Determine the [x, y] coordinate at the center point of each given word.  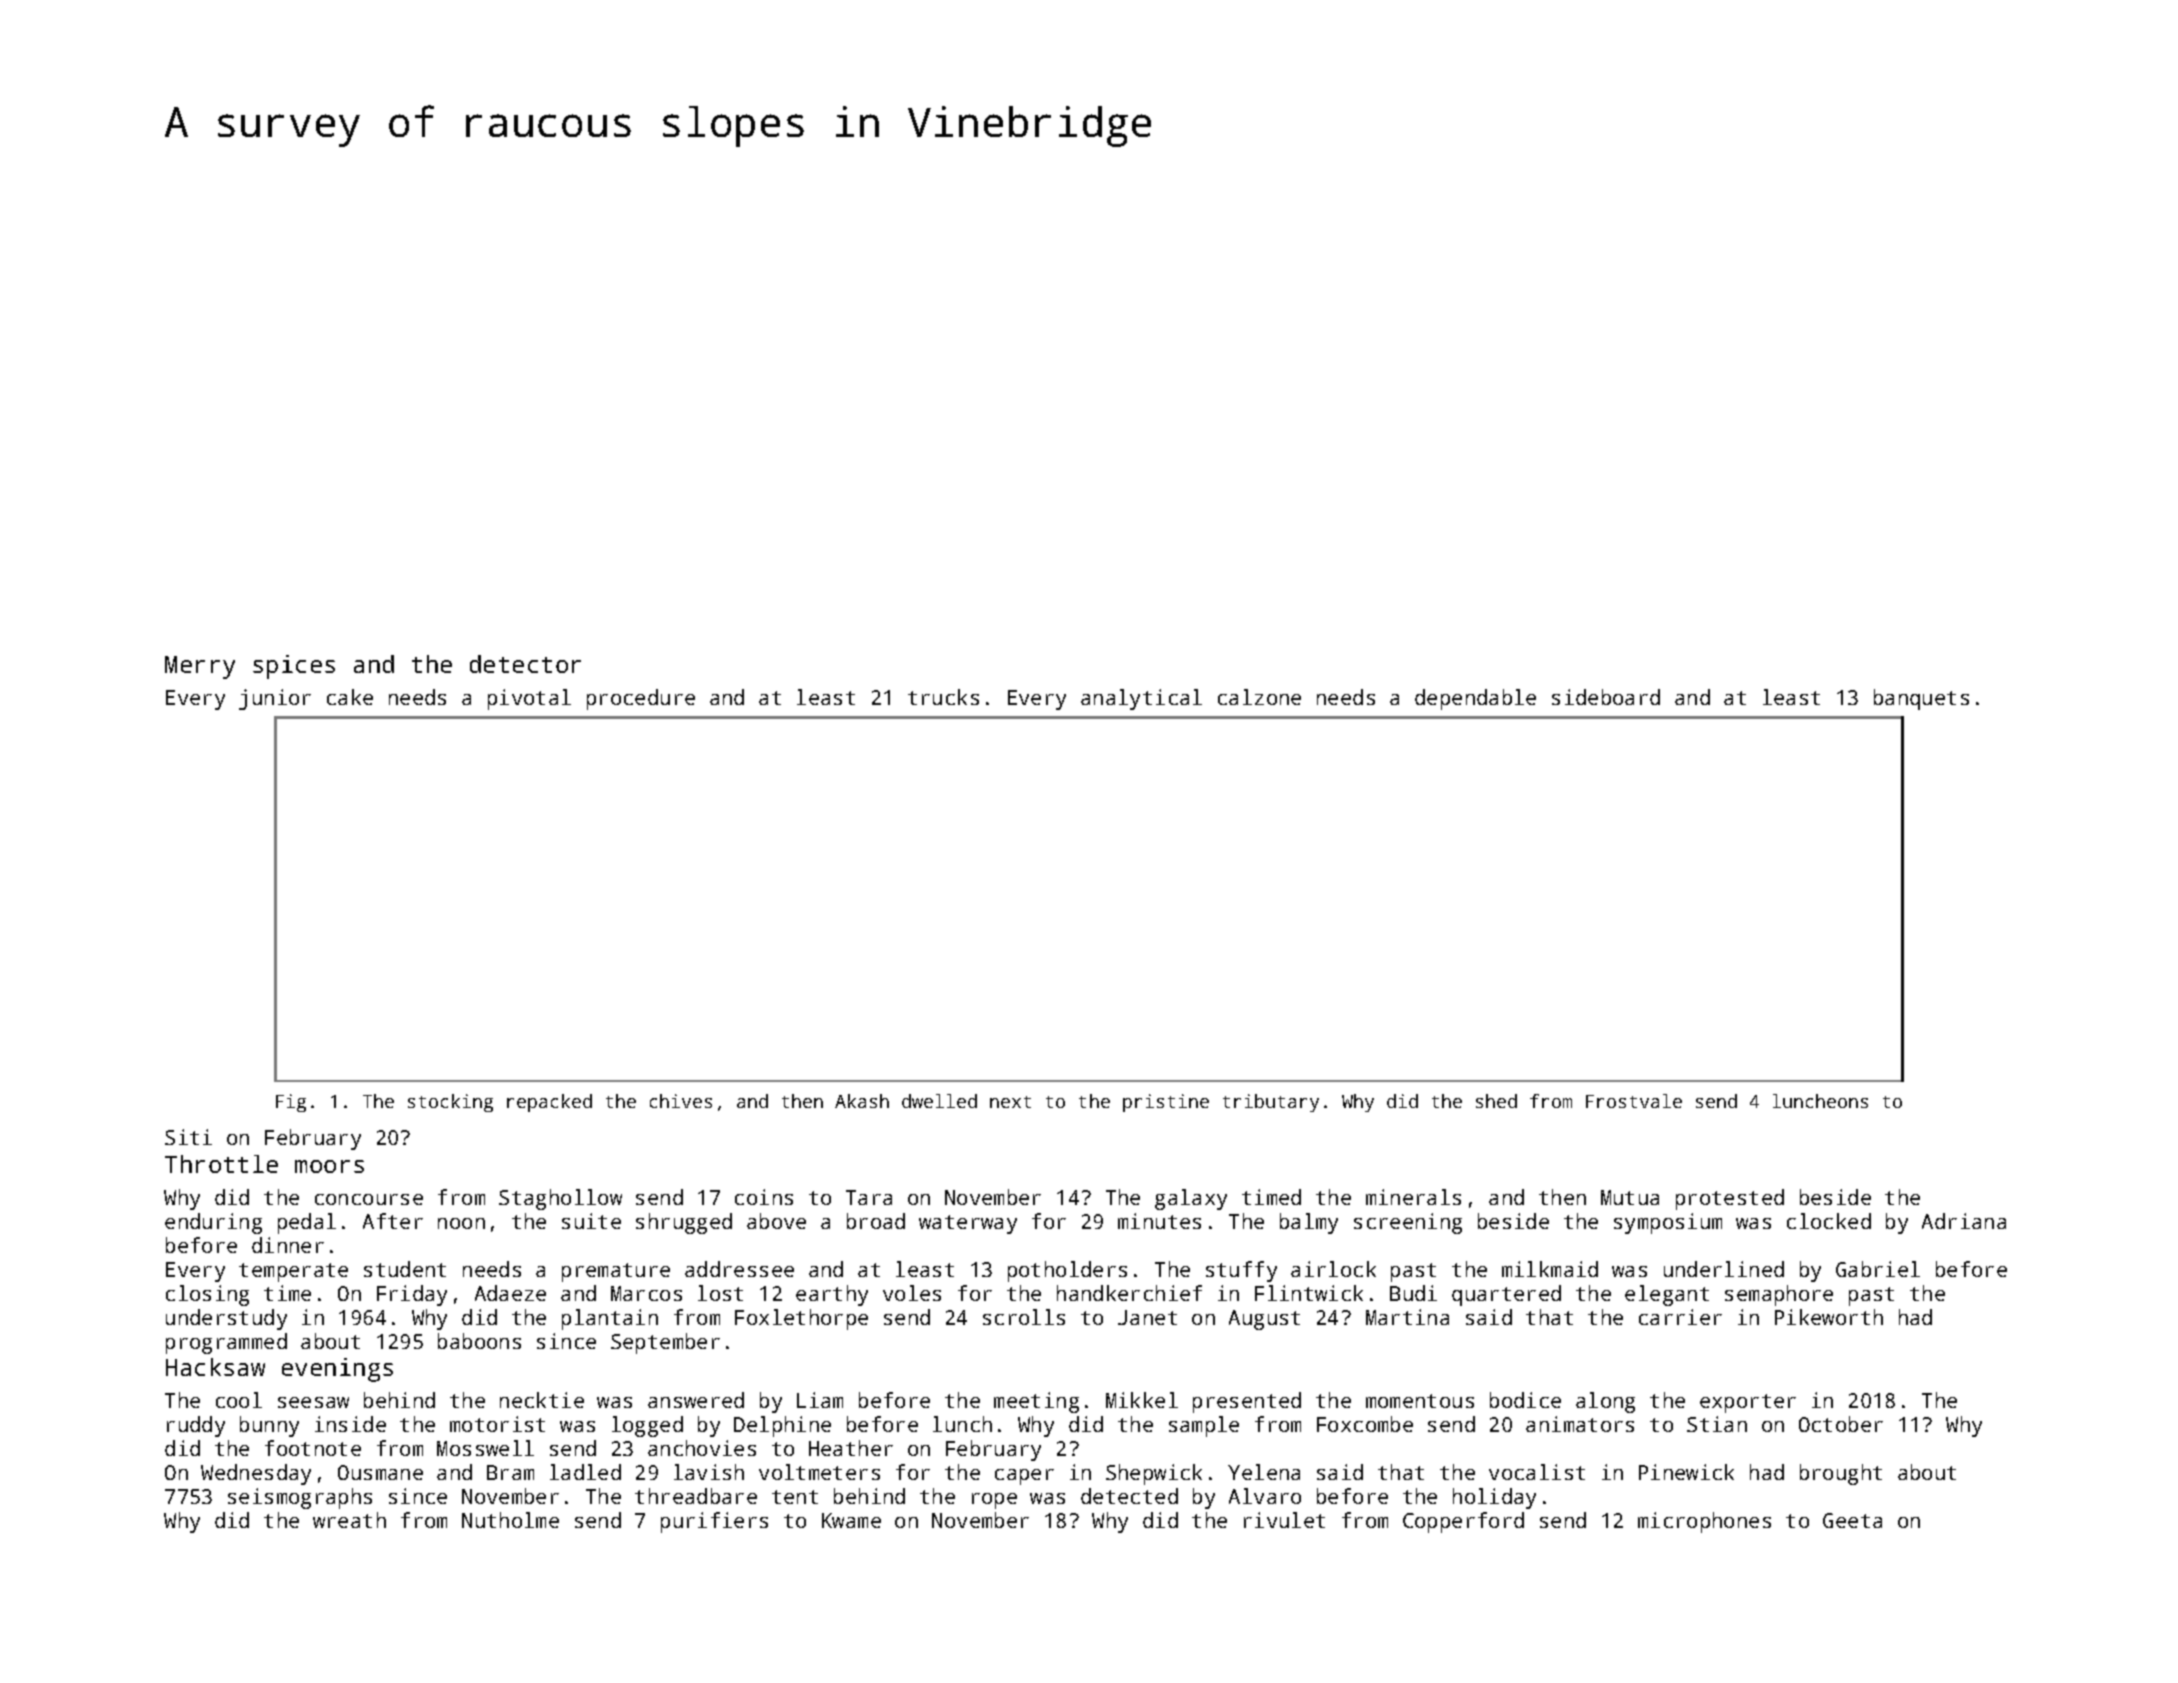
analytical [1141, 699]
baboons [479, 1341]
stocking [450, 1103]
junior [275, 699]
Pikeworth [1829, 1317]
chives [681, 1101]
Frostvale [1634, 1101]
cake [350, 697]
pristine [1166, 1103]
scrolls [1024, 1317]
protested [1730, 1199]
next [1010, 1102]
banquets [1921, 699]
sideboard [1606, 697]
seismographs [300, 1498]
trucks [943, 697]
